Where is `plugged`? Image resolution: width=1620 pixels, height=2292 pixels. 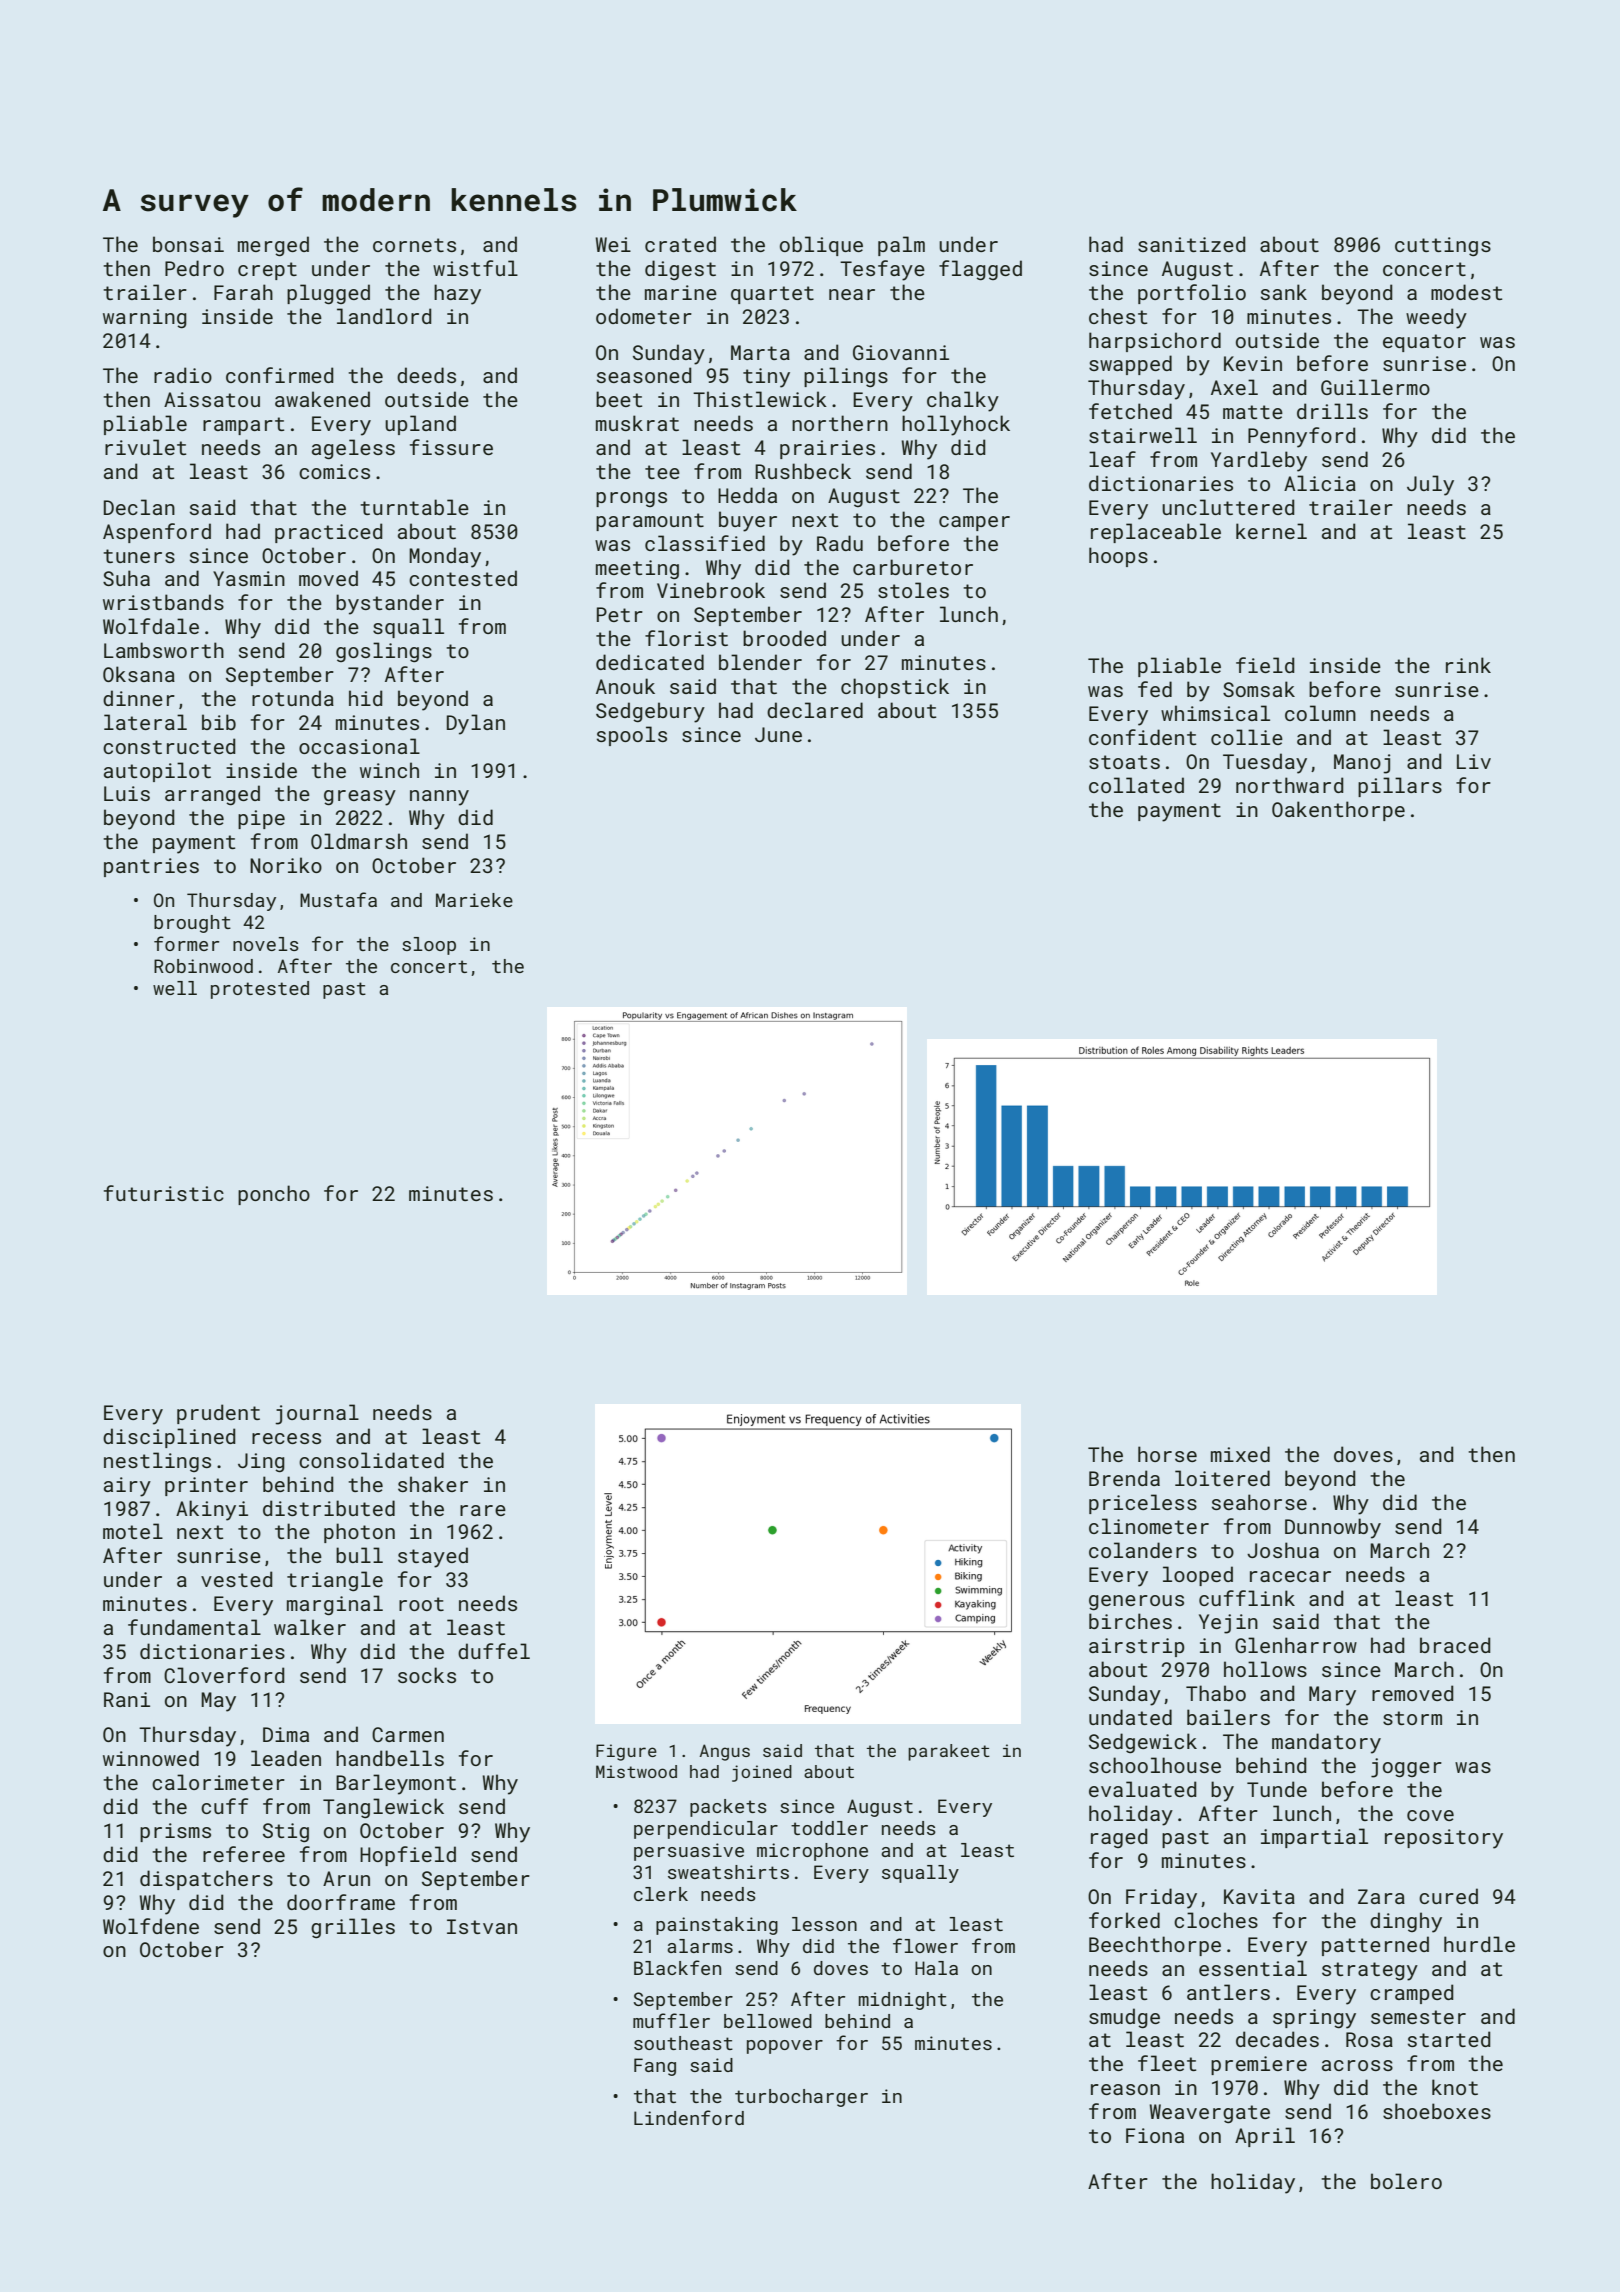 plugged is located at coordinates (328, 294).
